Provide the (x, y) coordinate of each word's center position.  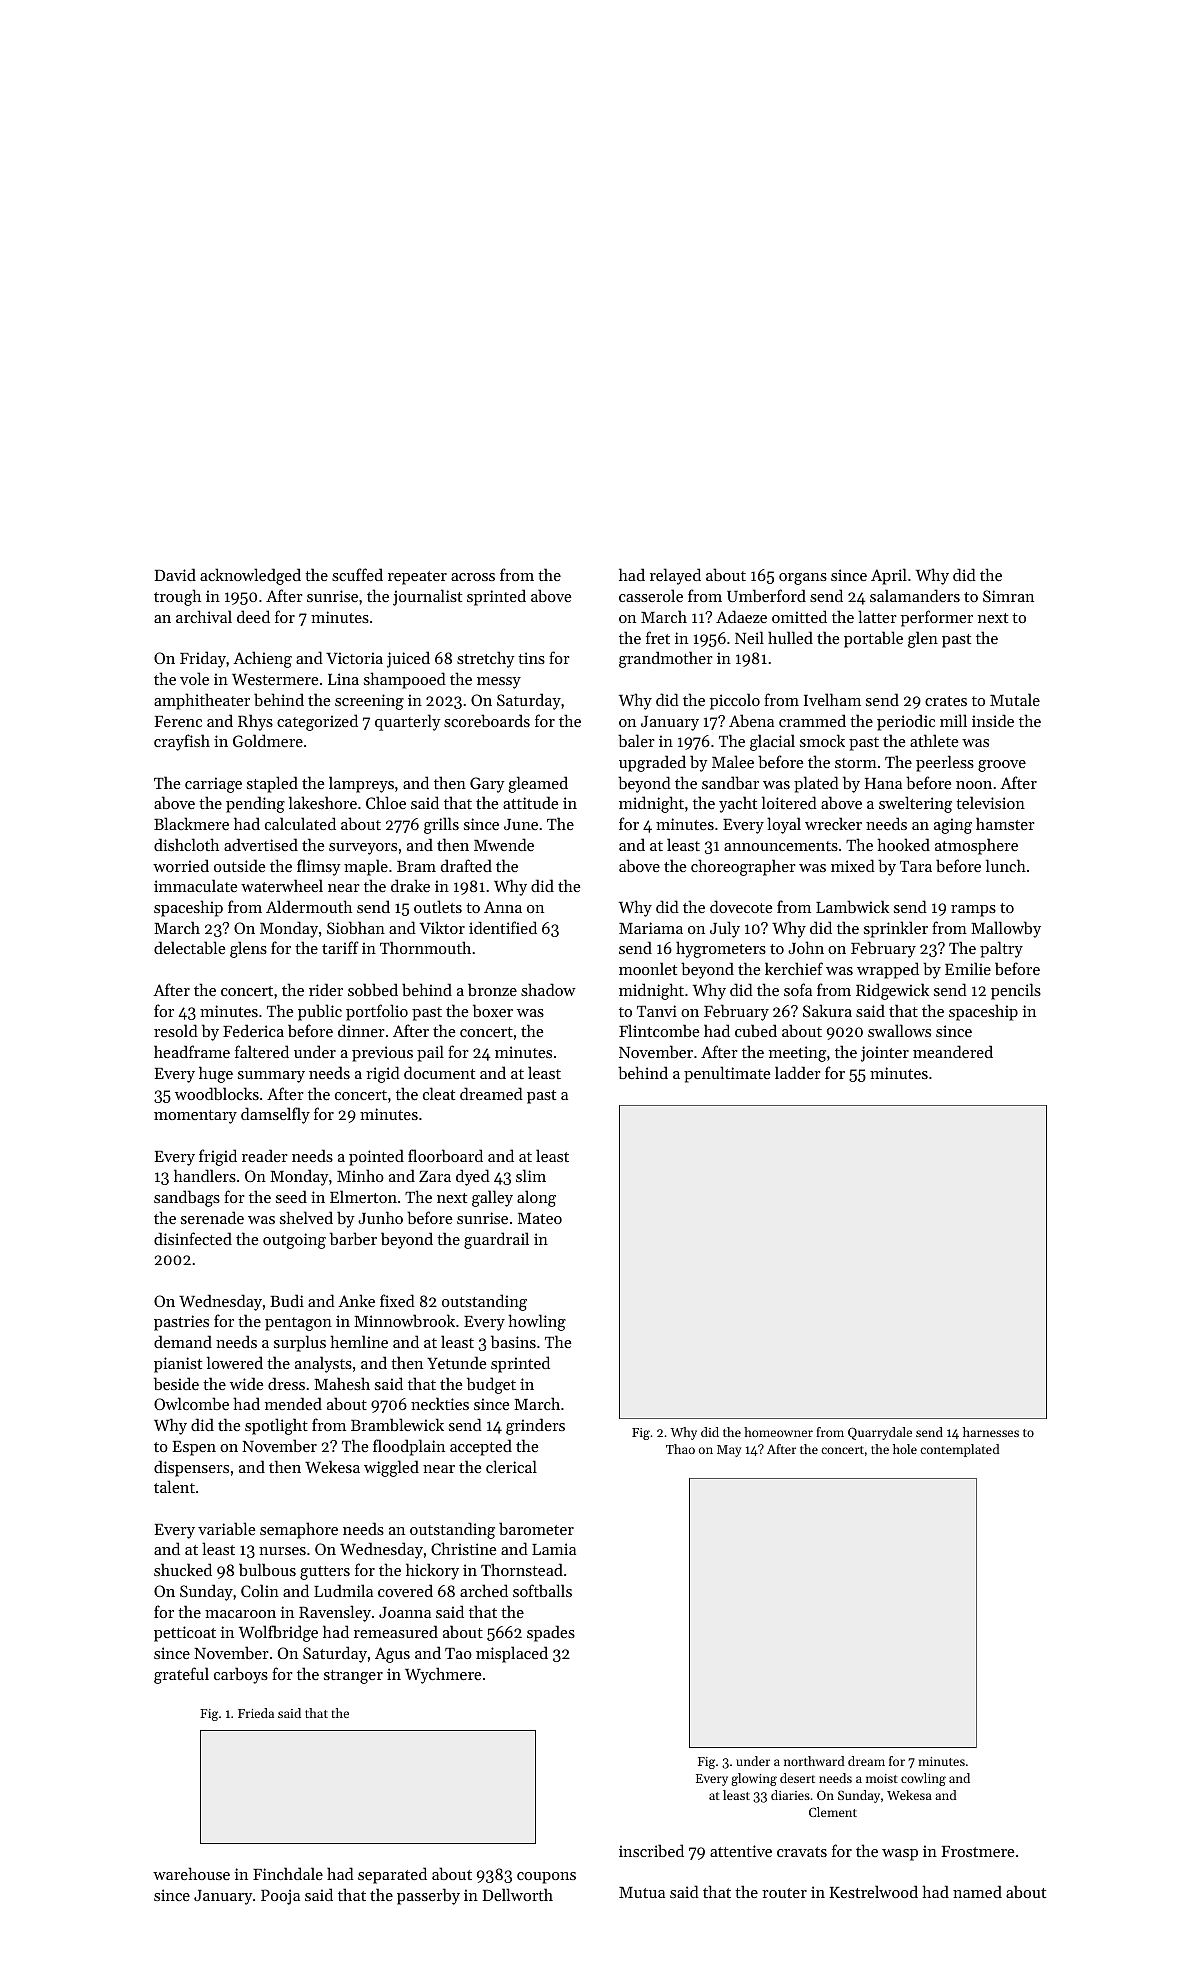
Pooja (280, 1897)
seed (291, 1196)
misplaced (512, 1654)
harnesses (991, 1432)
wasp (900, 1855)
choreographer (743, 867)
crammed (812, 720)
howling (537, 1322)
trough (177, 597)
